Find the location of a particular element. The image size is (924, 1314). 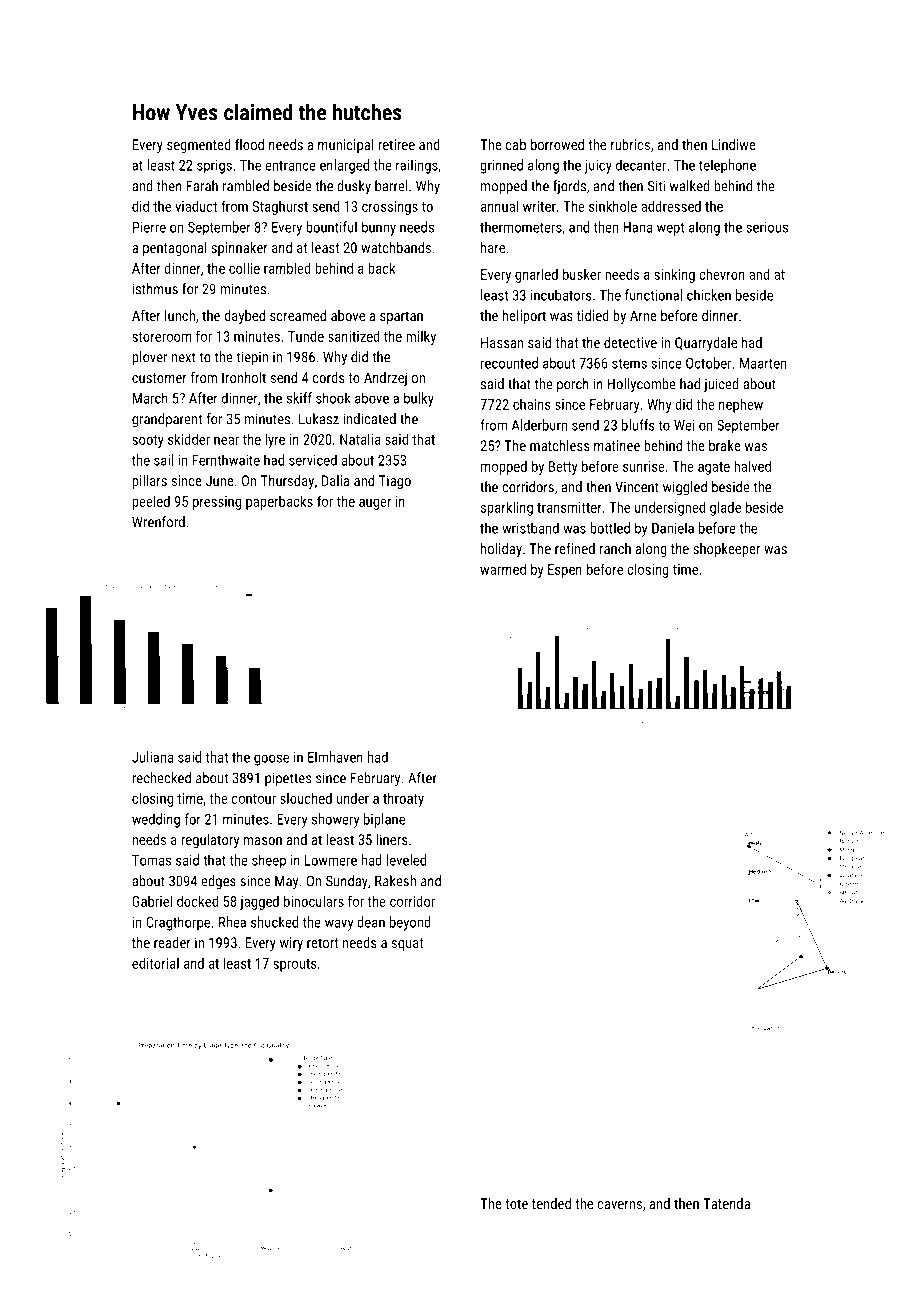

chicken is located at coordinates (709, 295).
